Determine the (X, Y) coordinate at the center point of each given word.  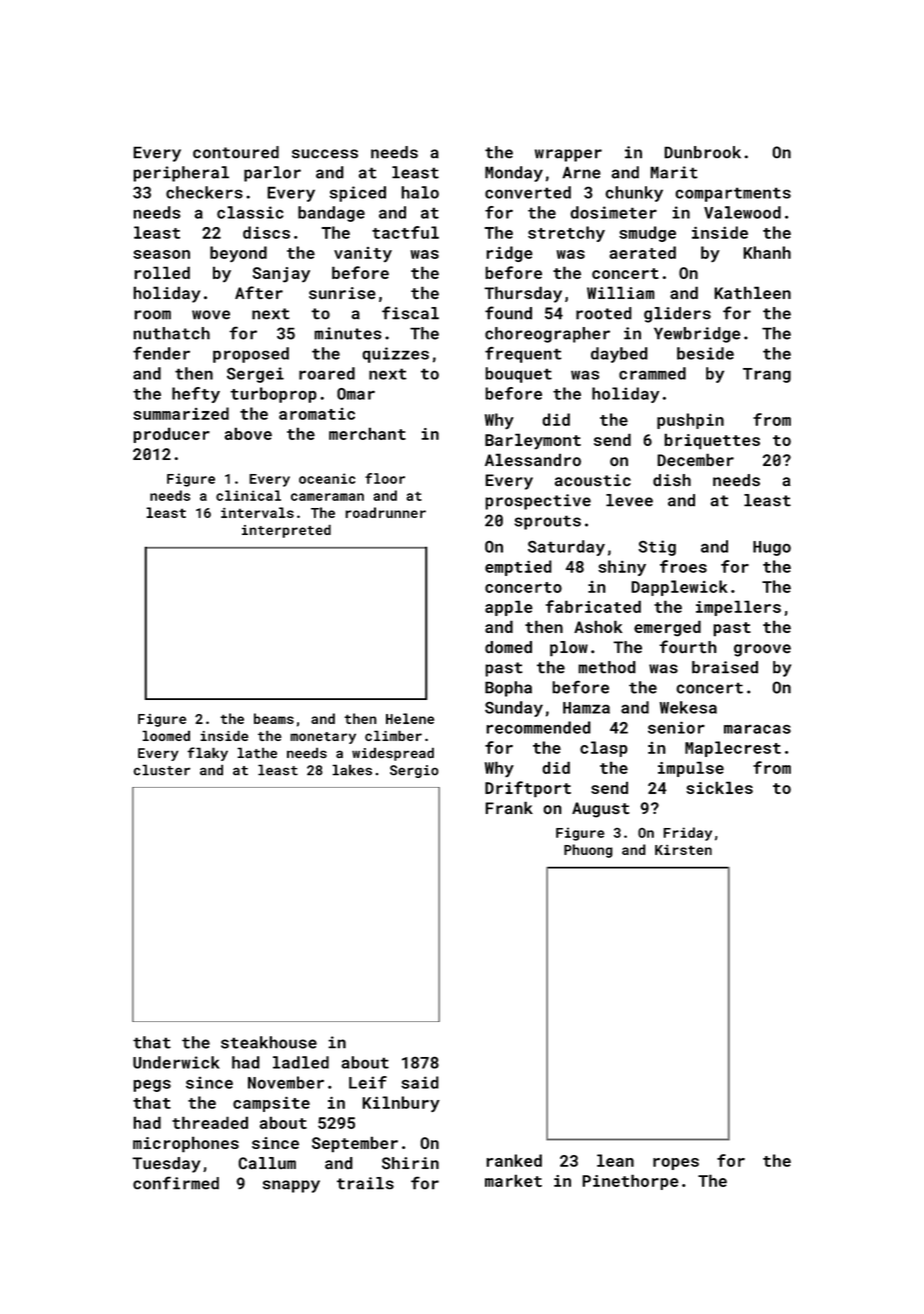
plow (569, 649)
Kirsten (683, 850)
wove (211, 315)
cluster (162, 770)
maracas (757, 729)
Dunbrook (702, 152)
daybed (619, 355)
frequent (523, 355)
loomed (166, 735)
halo (420, 192)
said (420, 1082)
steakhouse (269, 1042)
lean (615, 1160)
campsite (271, 1104)
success (325, 154)
